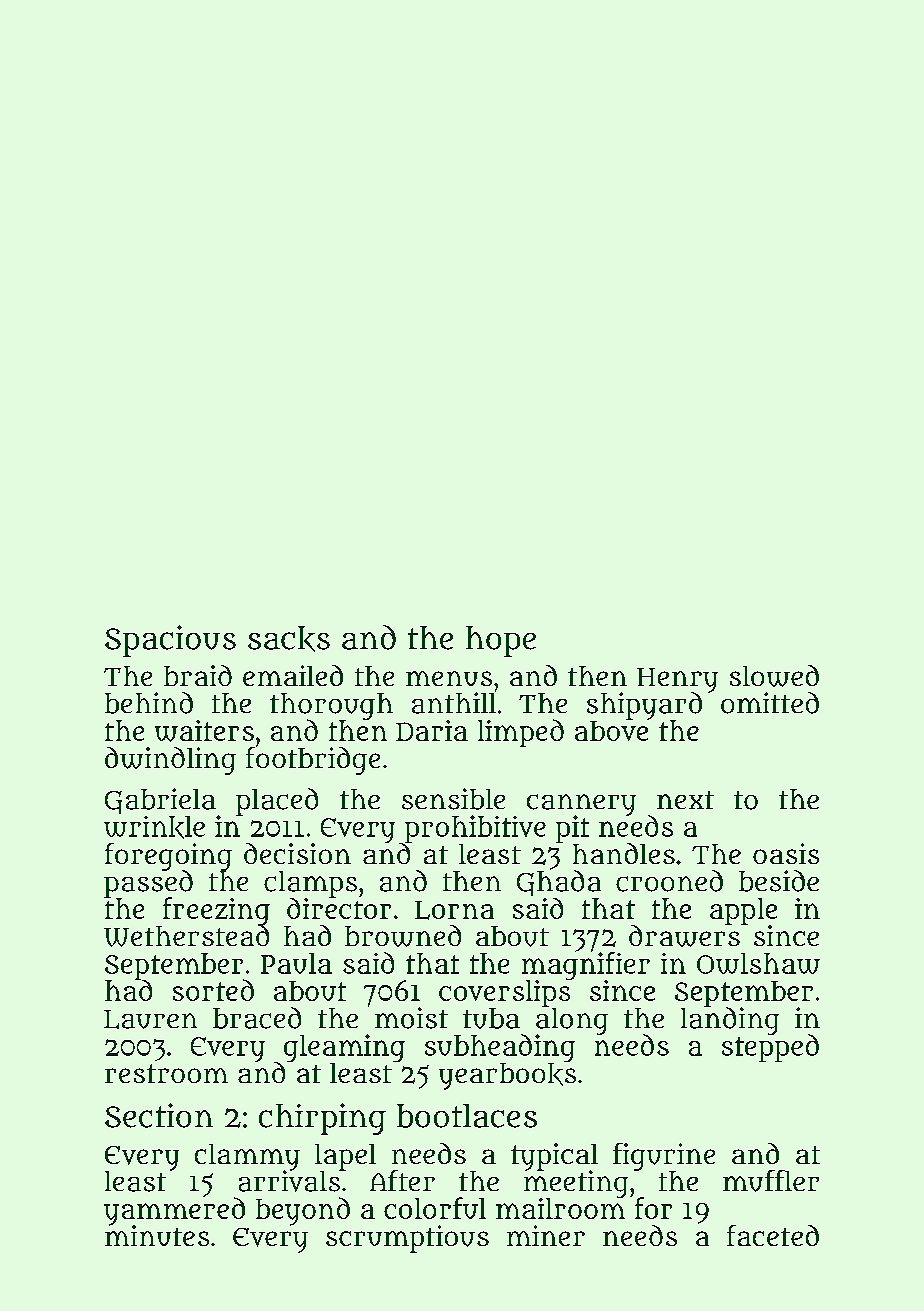 This document has width=924, height=1311. What do you see at coordinates (344, 1048) in the document?
I see `gleaming` at bounding box center [344, 1048].
